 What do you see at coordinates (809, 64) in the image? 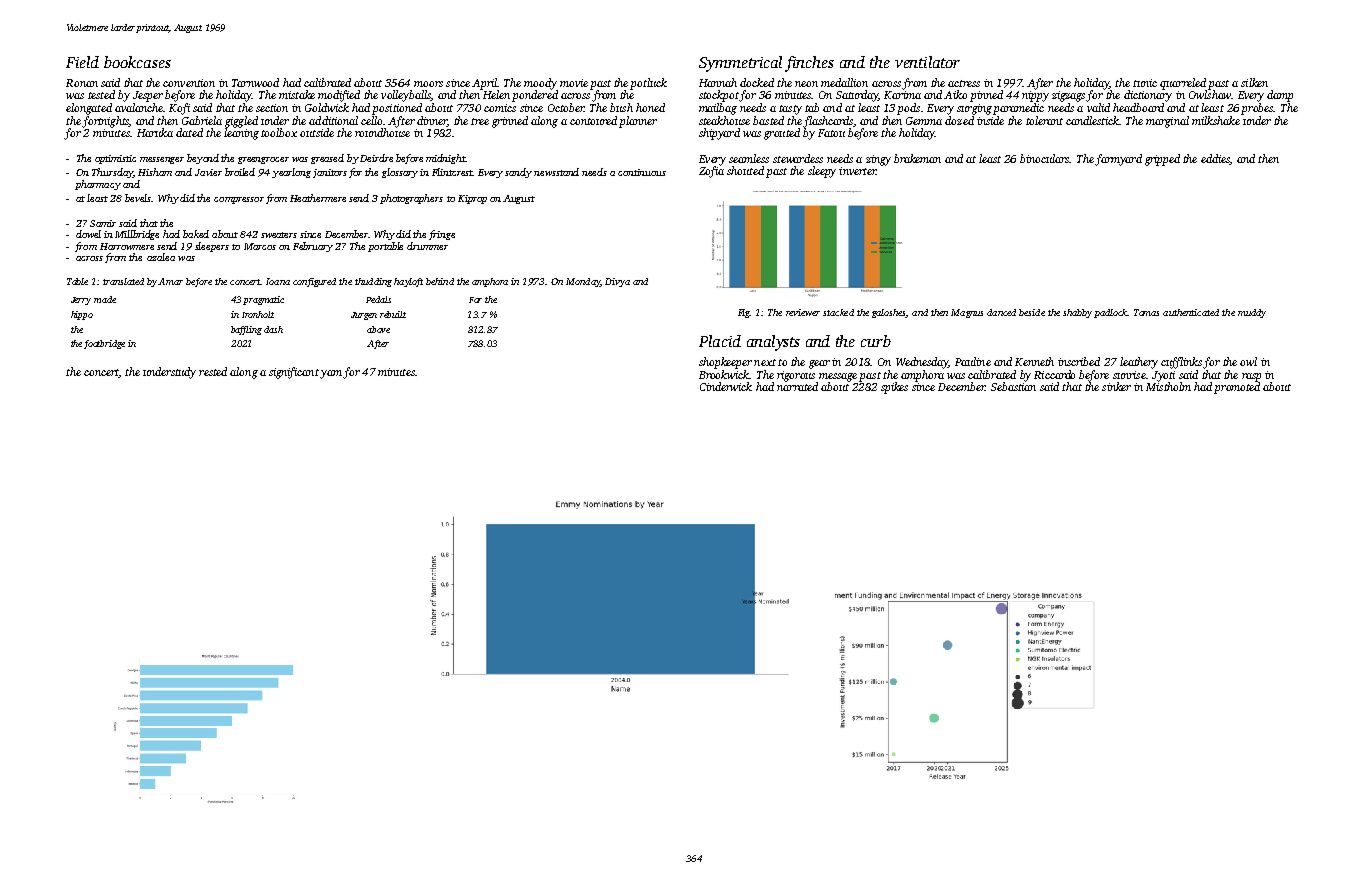
I see `finches` at bounding box center [809, 64].
